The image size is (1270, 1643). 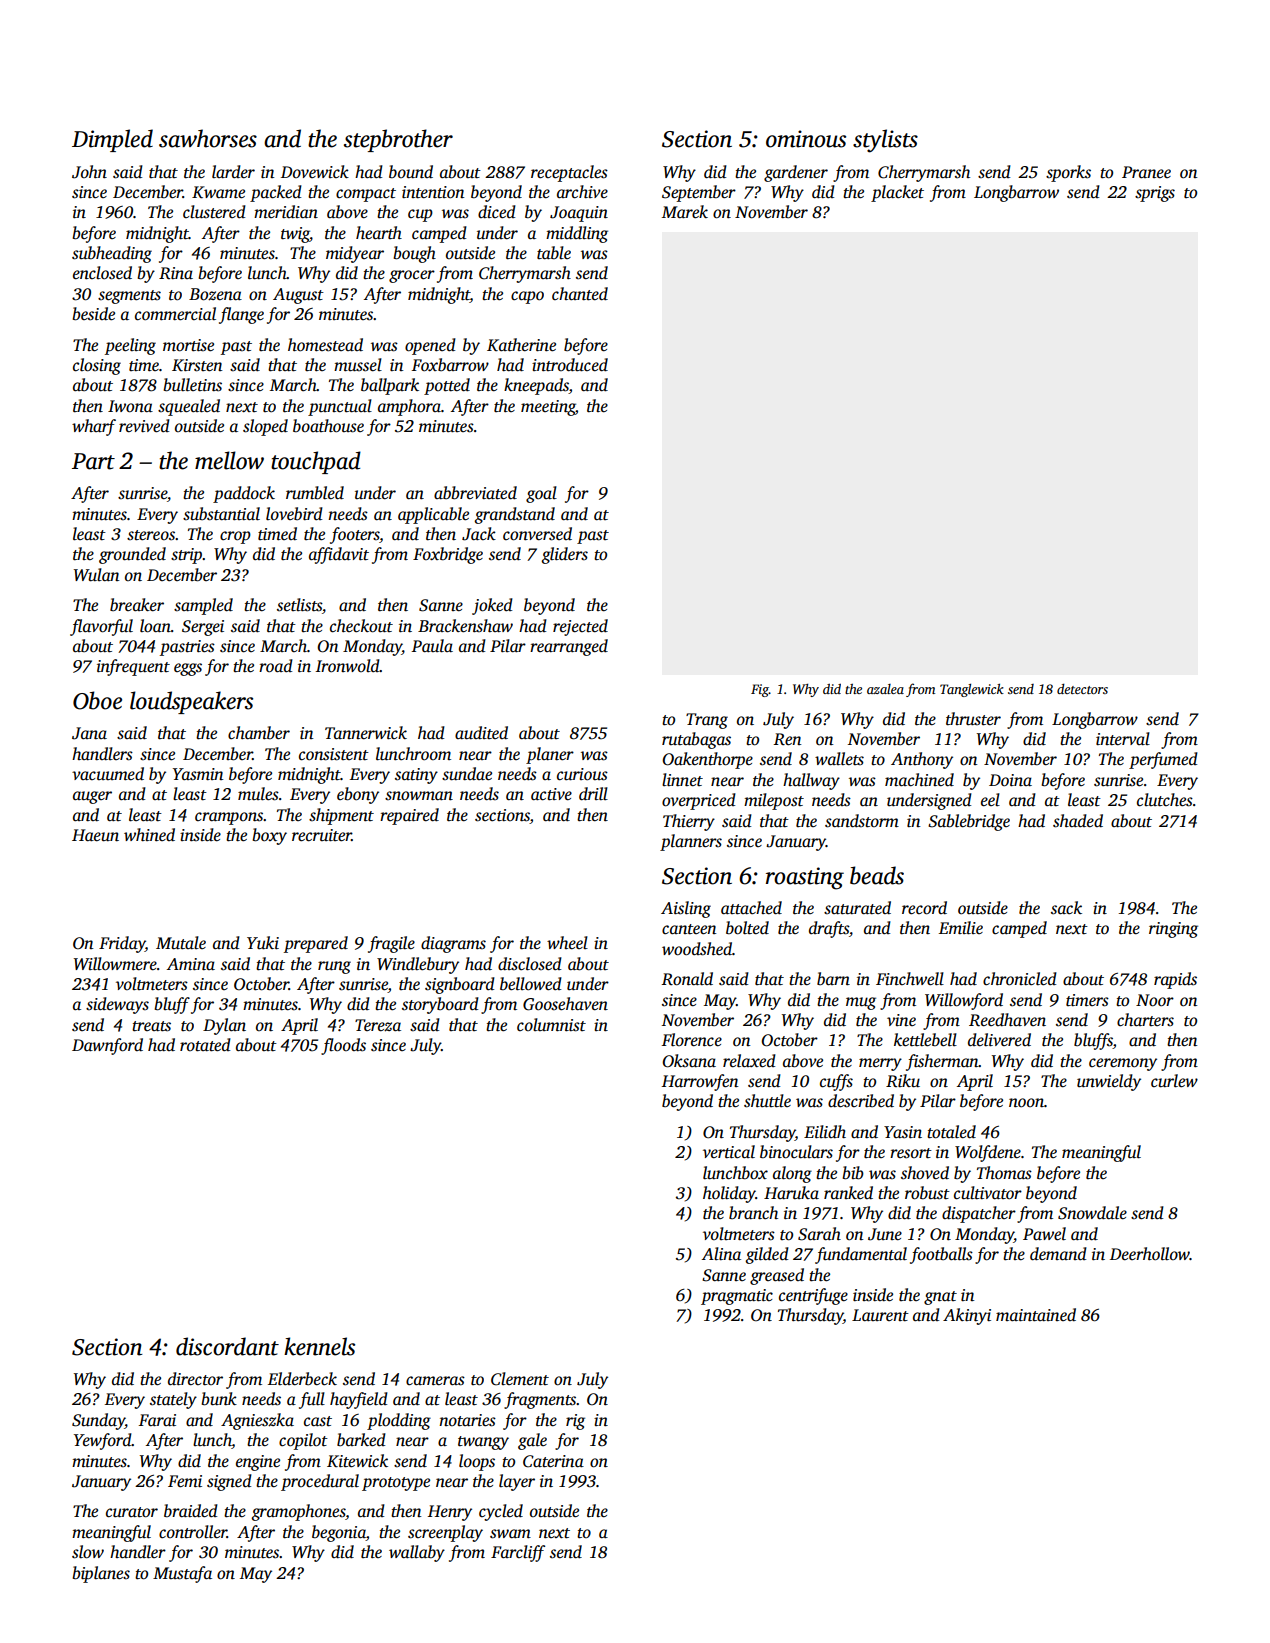 What do you see at coordinates (221, 514) in the image?
I see `substantial` at bounding box center [221, 514].
